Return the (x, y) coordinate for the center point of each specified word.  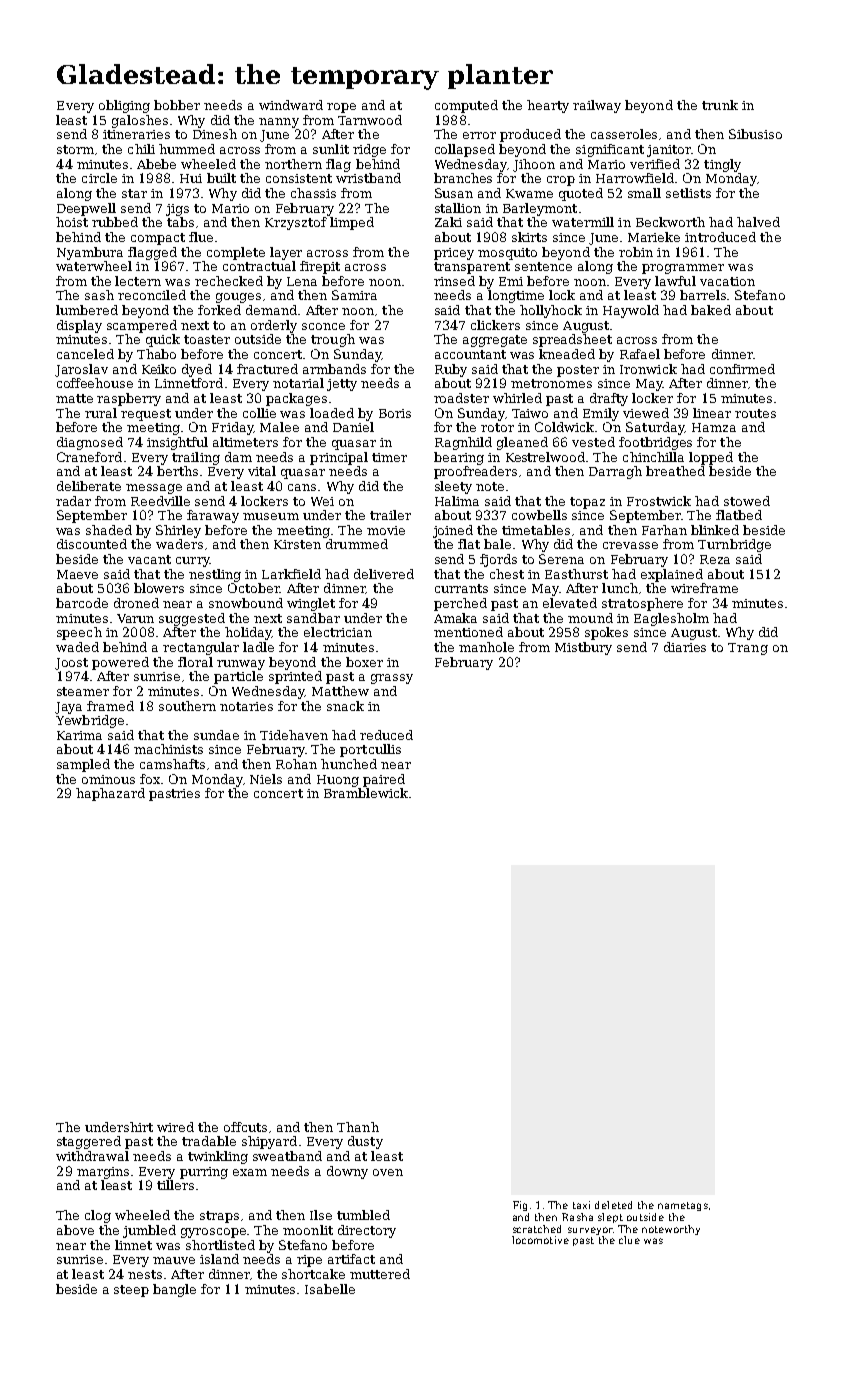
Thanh (358, 1127)
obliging (124, 106)
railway (597, 106)
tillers (175, 1185)
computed (466, 106)
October (254, 588)
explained (672, 575)
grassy (392, 679)
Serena (561, 559)
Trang (748, 649)
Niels (266, 779)
